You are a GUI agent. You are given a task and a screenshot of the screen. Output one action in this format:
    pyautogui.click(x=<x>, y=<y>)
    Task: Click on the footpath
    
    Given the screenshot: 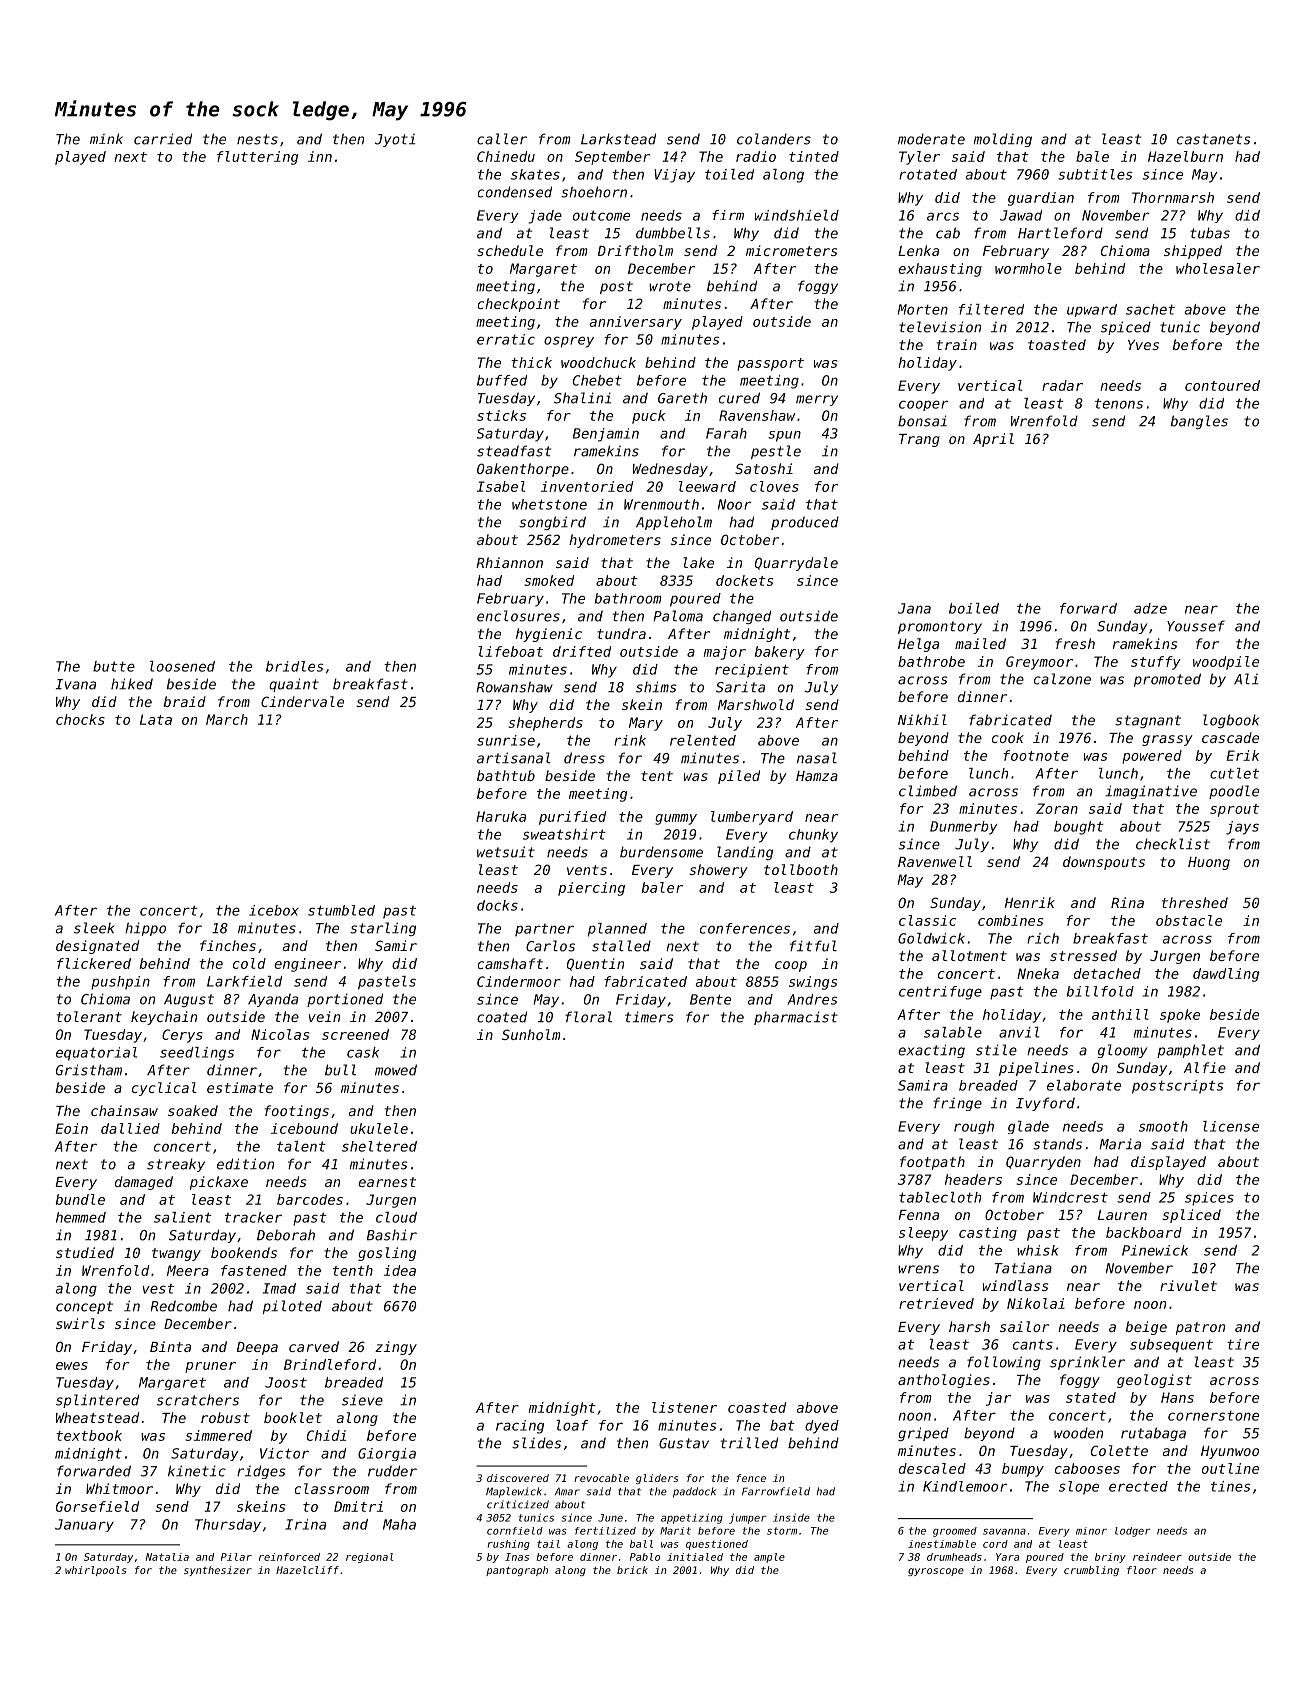 What is the action you would take?
    pyautogui.click(x=932, y=1163)
